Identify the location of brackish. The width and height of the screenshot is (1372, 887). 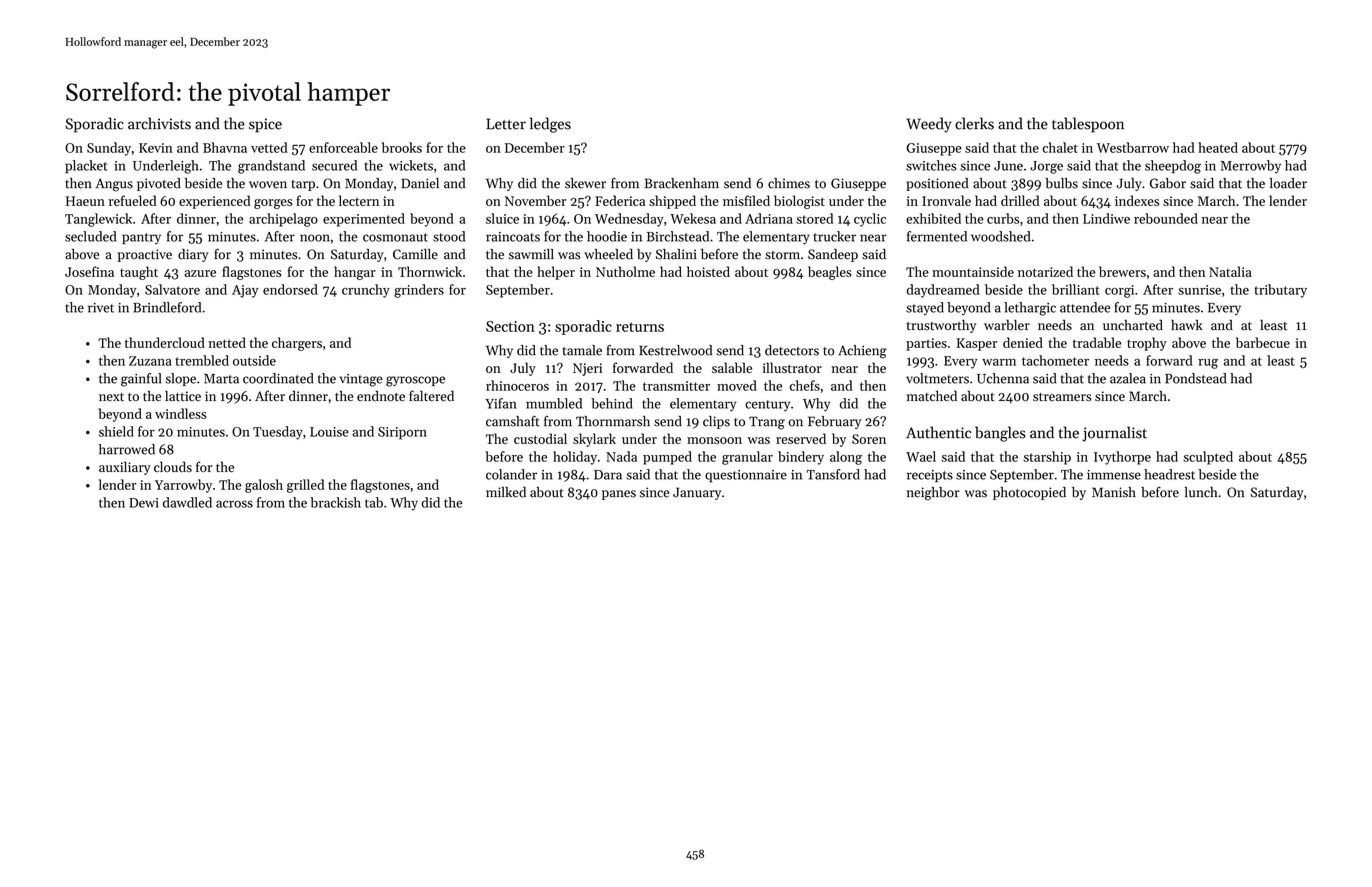
(335, 502).
